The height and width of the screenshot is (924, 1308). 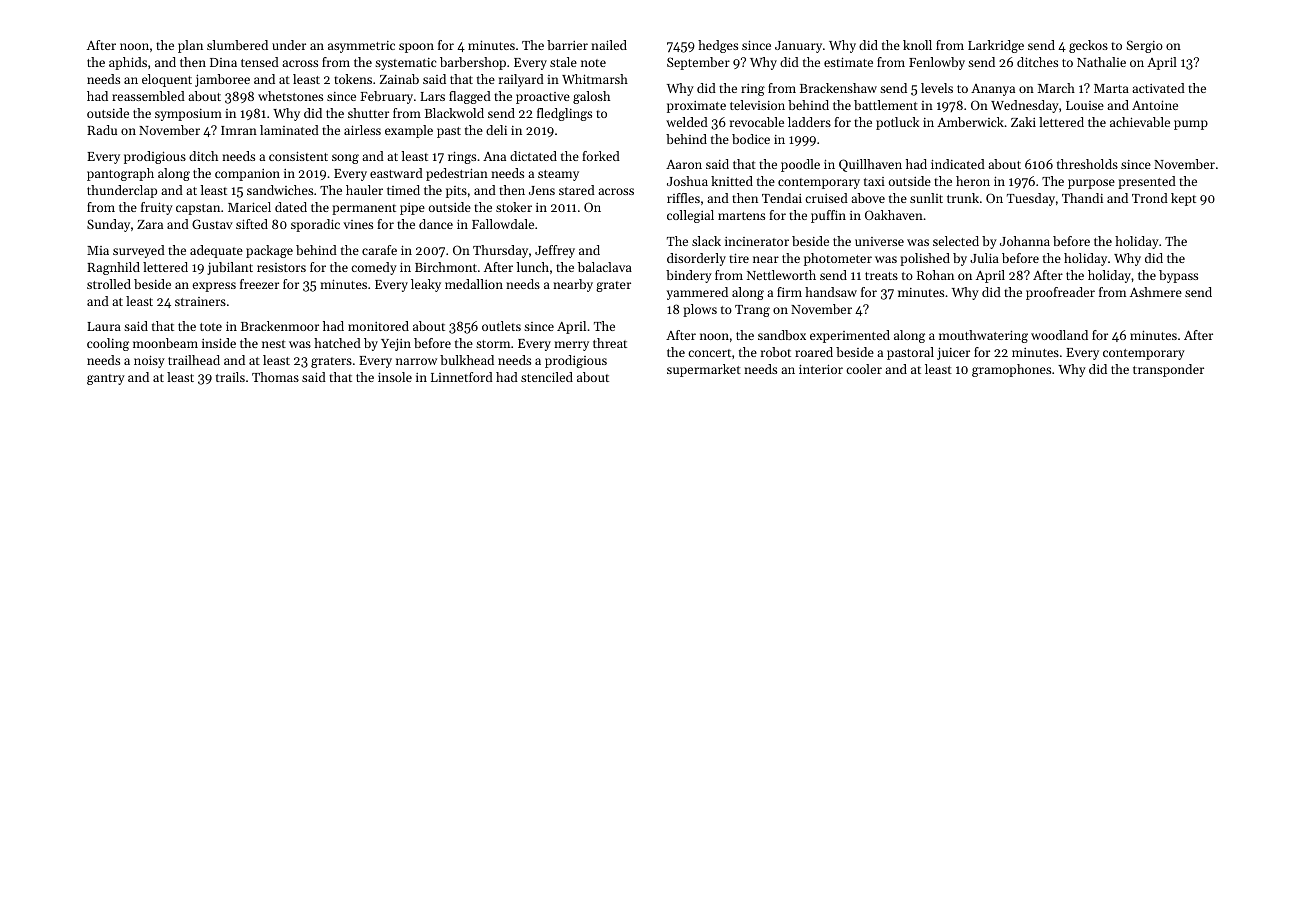 I want to click on hatched, so click(x=337, y=343).
